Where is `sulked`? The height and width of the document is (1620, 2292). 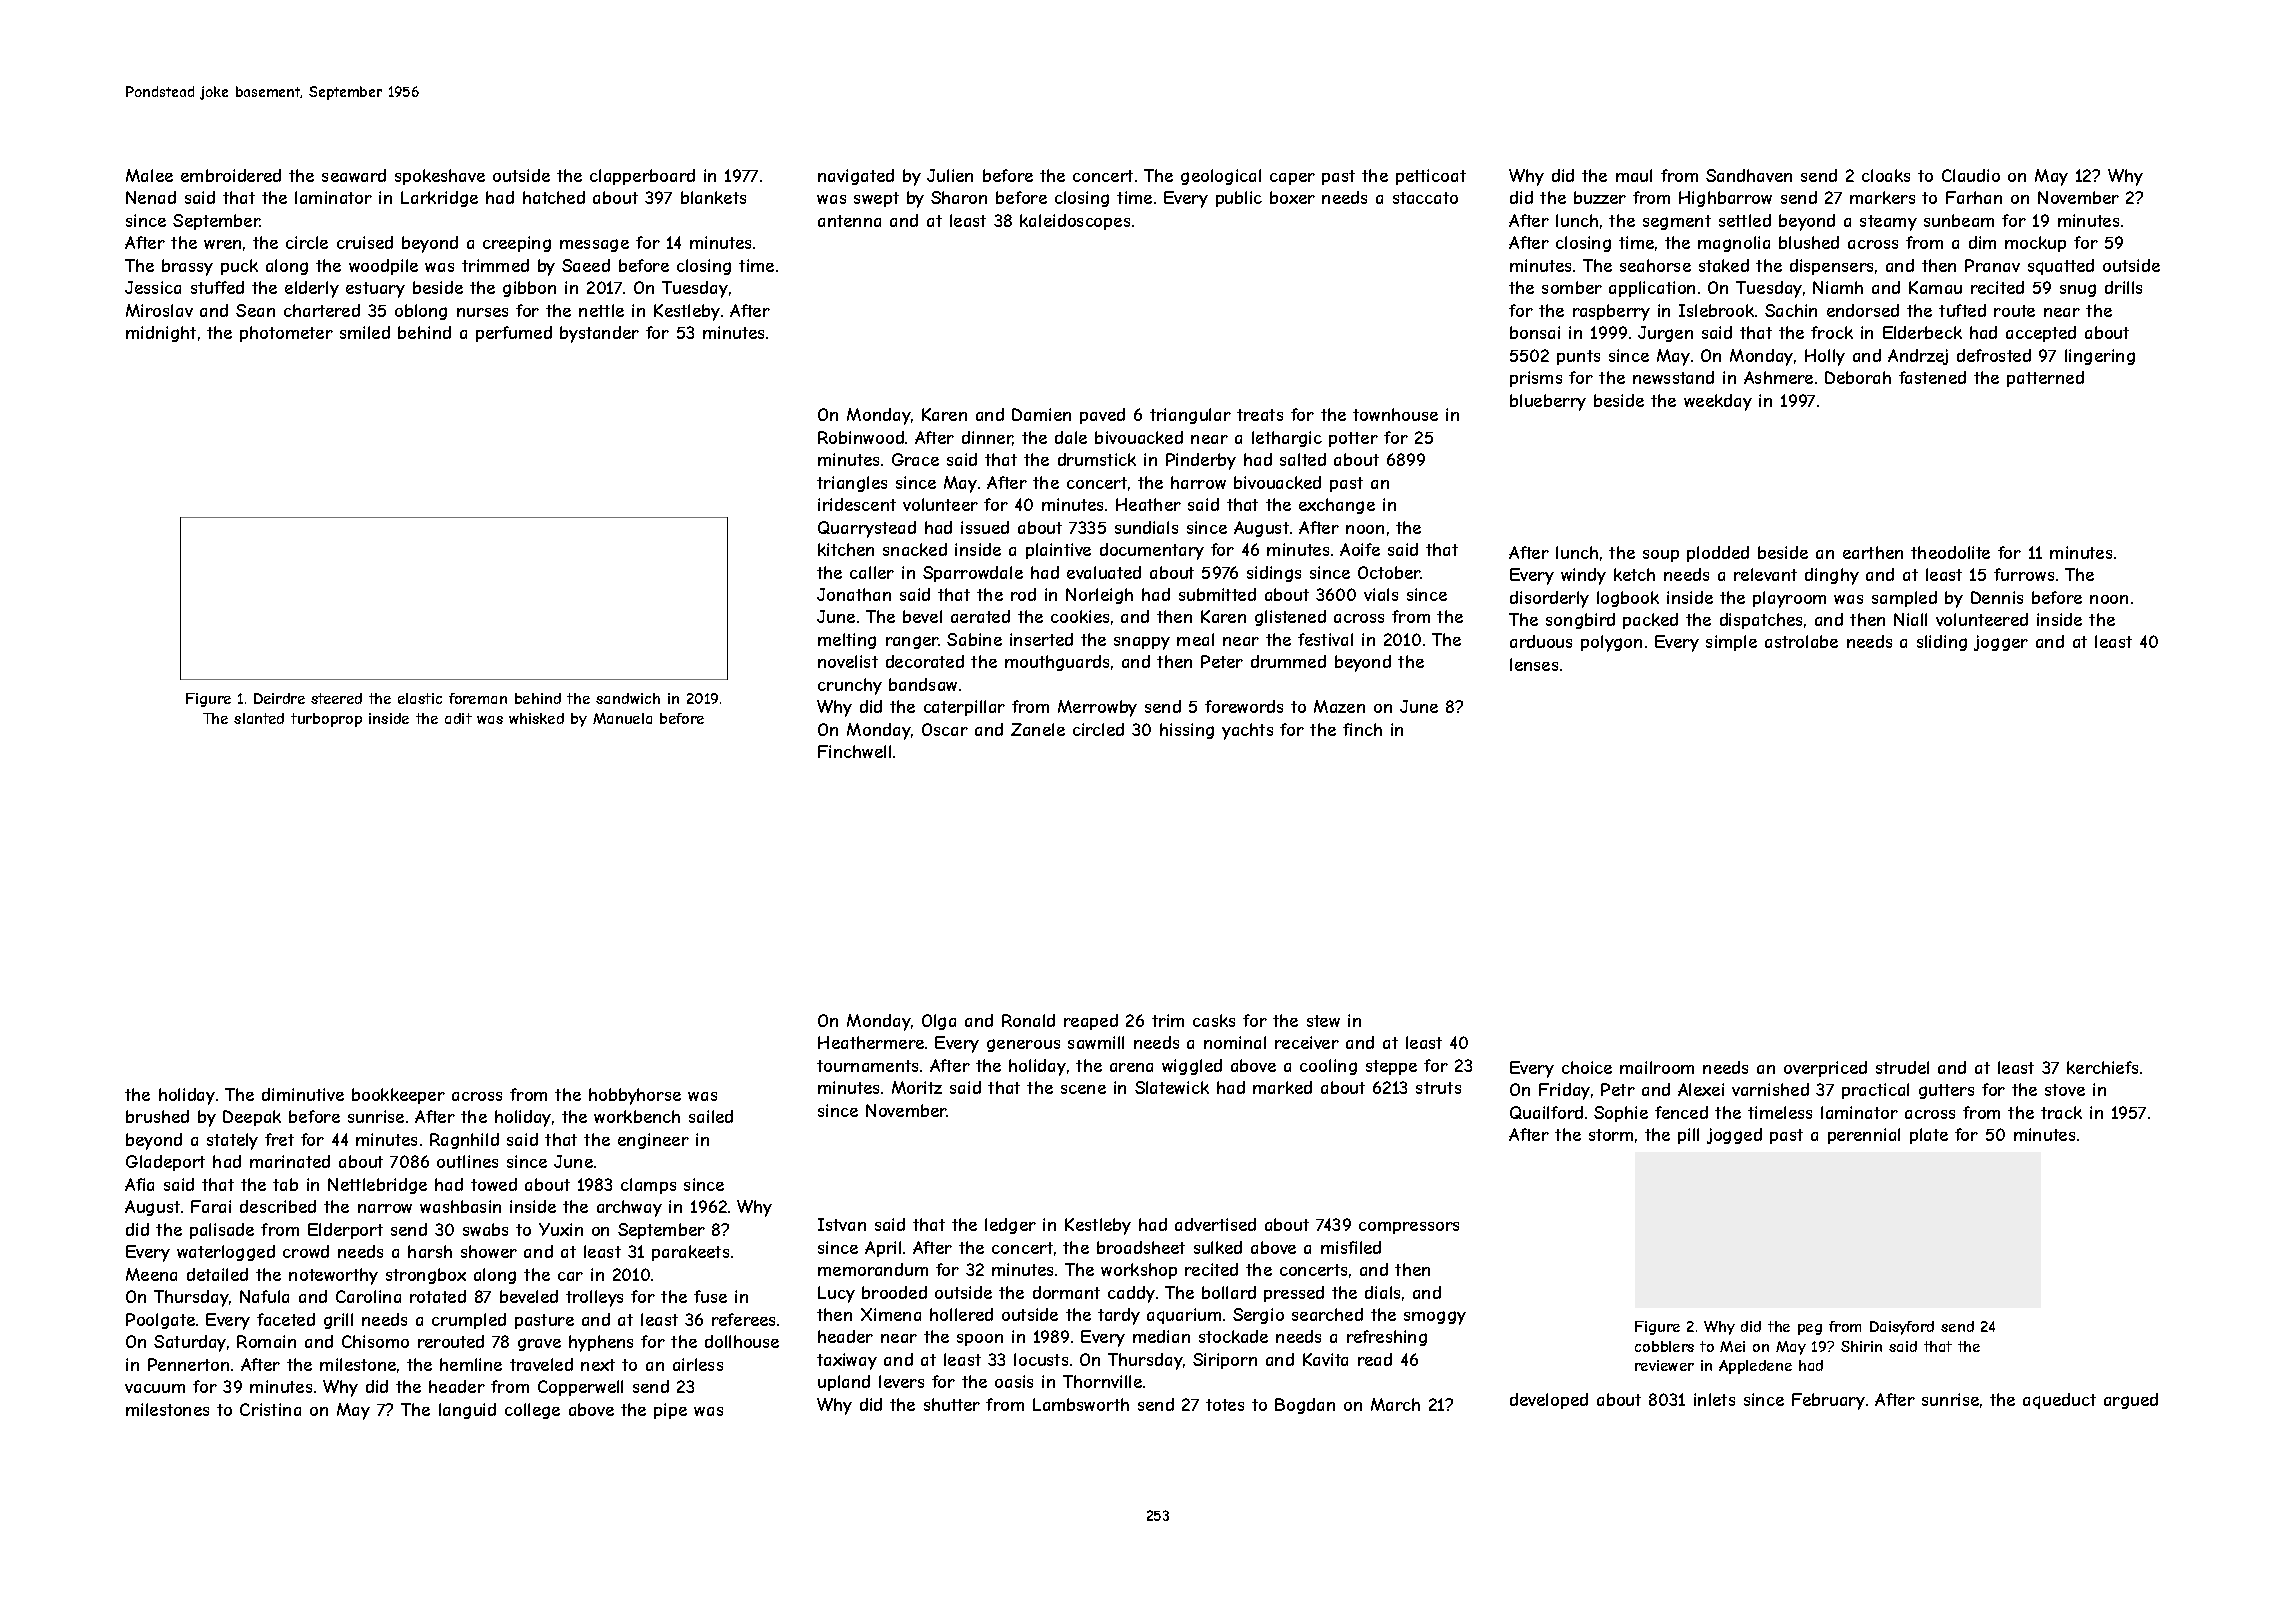
sulked is located at coordinates (1218, 1247).
